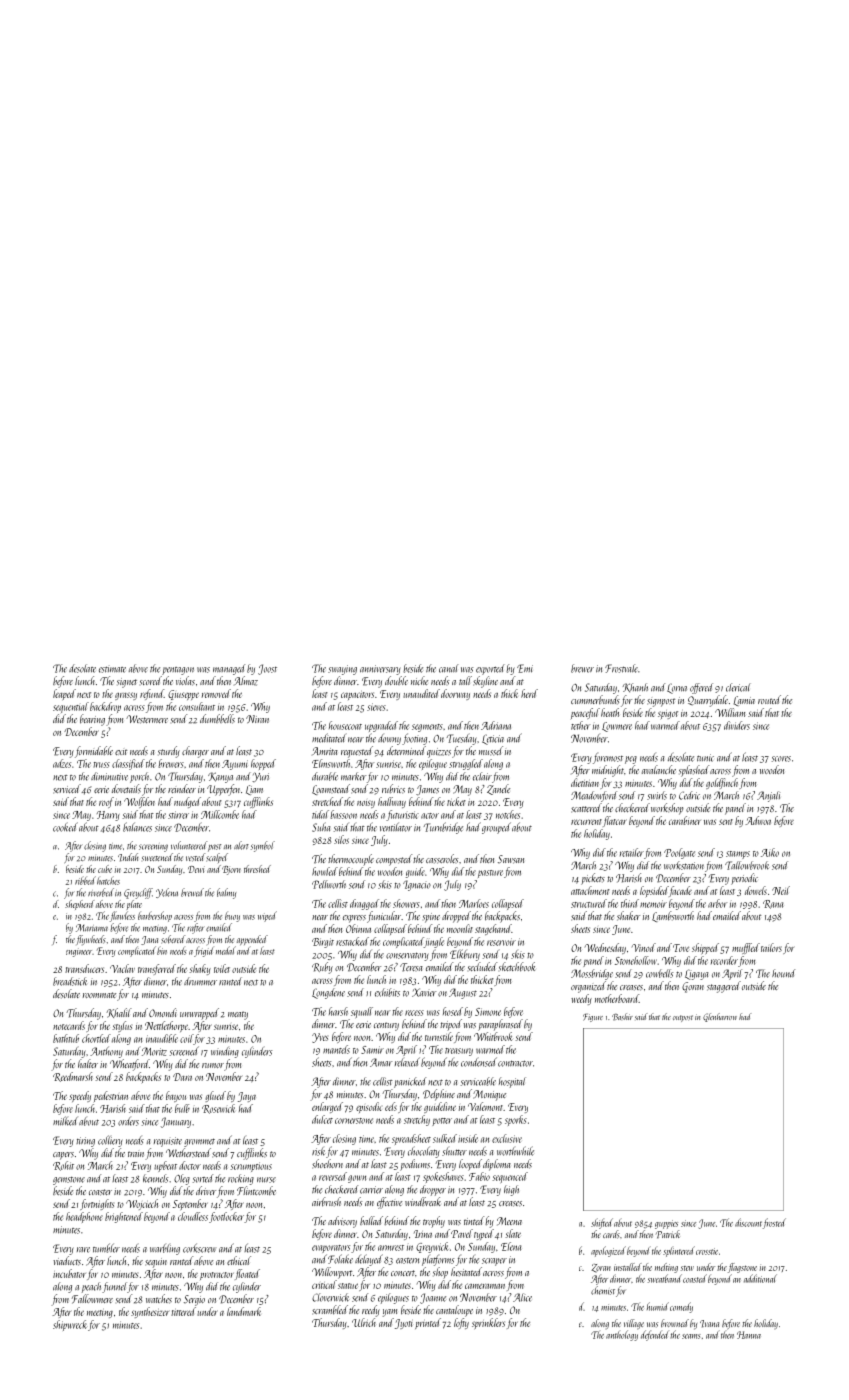 The image size is (849, 1400). What do you see at coordinates (488, 1323) in the screenshot?
I see `sprinklers` at bounding box center [488, 1323].
